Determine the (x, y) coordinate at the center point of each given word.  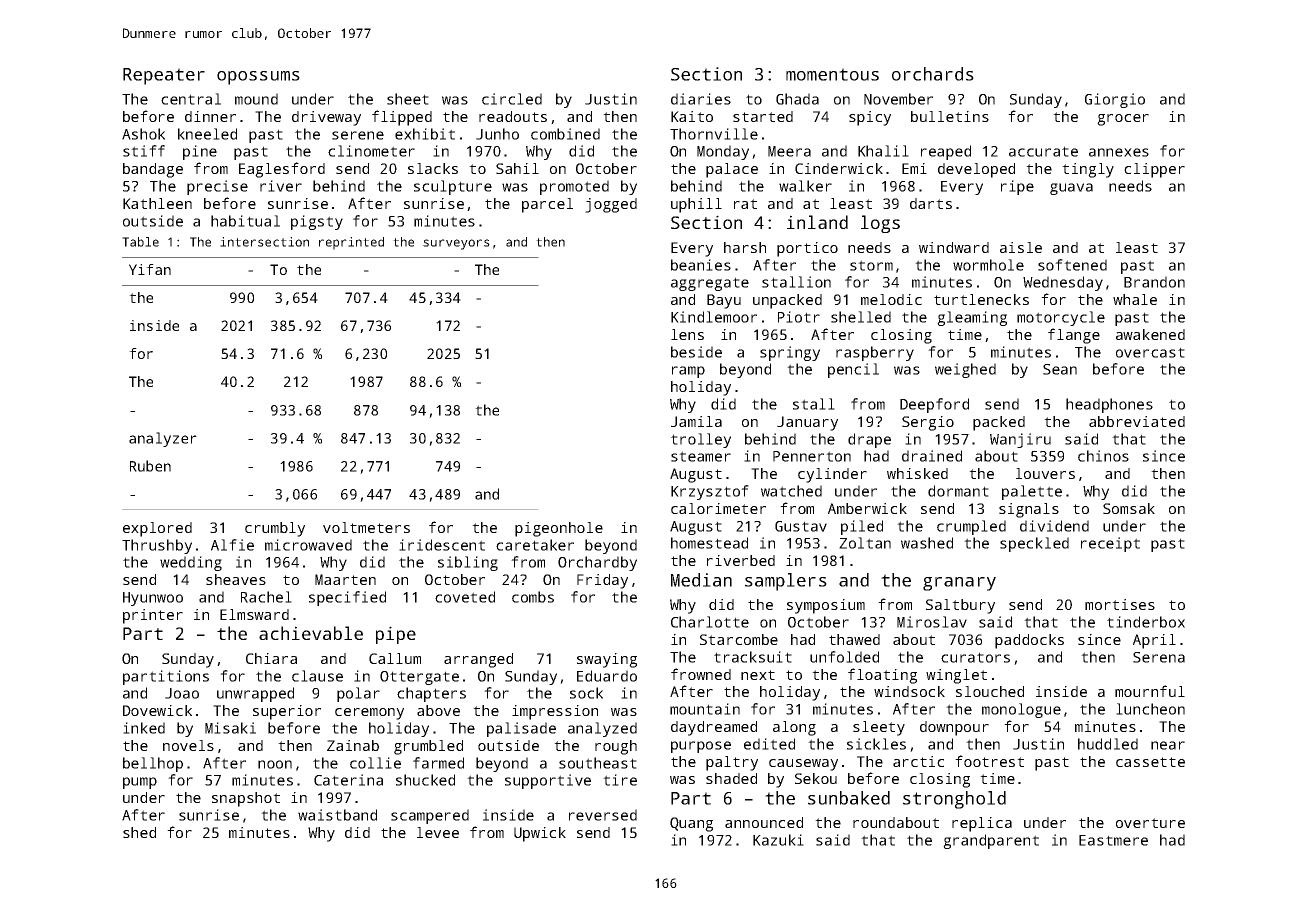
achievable (311, 633)
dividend (1054, 526)
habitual (245, 221)
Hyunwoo (153, 599)
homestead (709, 543)
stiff (144, 151)
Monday (723, 152)
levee (438, 832)
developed (976, 170)
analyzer (163, 439)
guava (1071, 189)
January (807, 423)
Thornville (714, 134)
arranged (478, 660)
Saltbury (960, 606)
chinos (1103, 456)
